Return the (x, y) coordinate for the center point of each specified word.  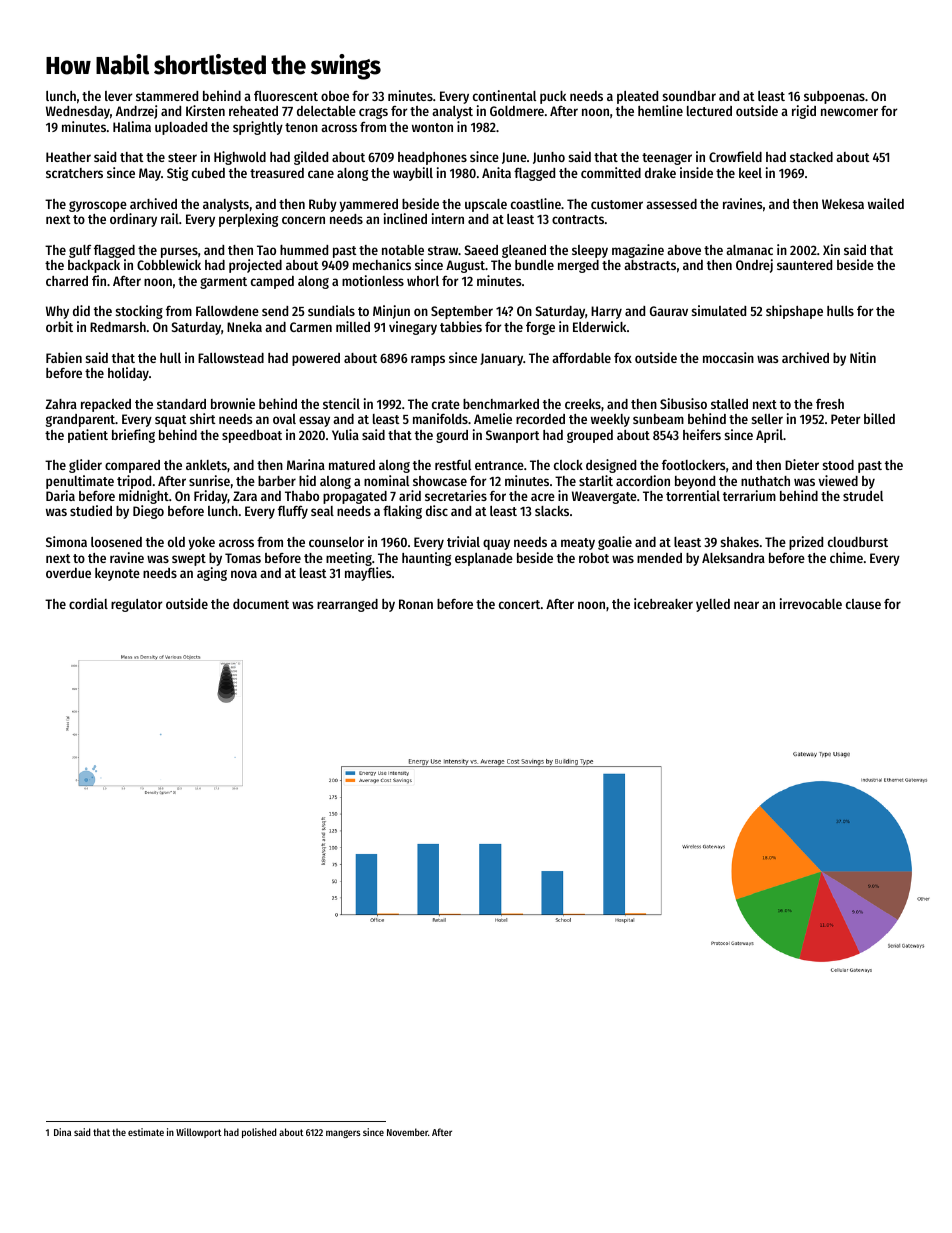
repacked (106, 405)
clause (863, 604)
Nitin (863, 357)
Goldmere (517, 111)
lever (118, 96)
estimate (146, 1132)
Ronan (416, 604)
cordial (88, 603)
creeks (583, 404)
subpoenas (834, 97)
